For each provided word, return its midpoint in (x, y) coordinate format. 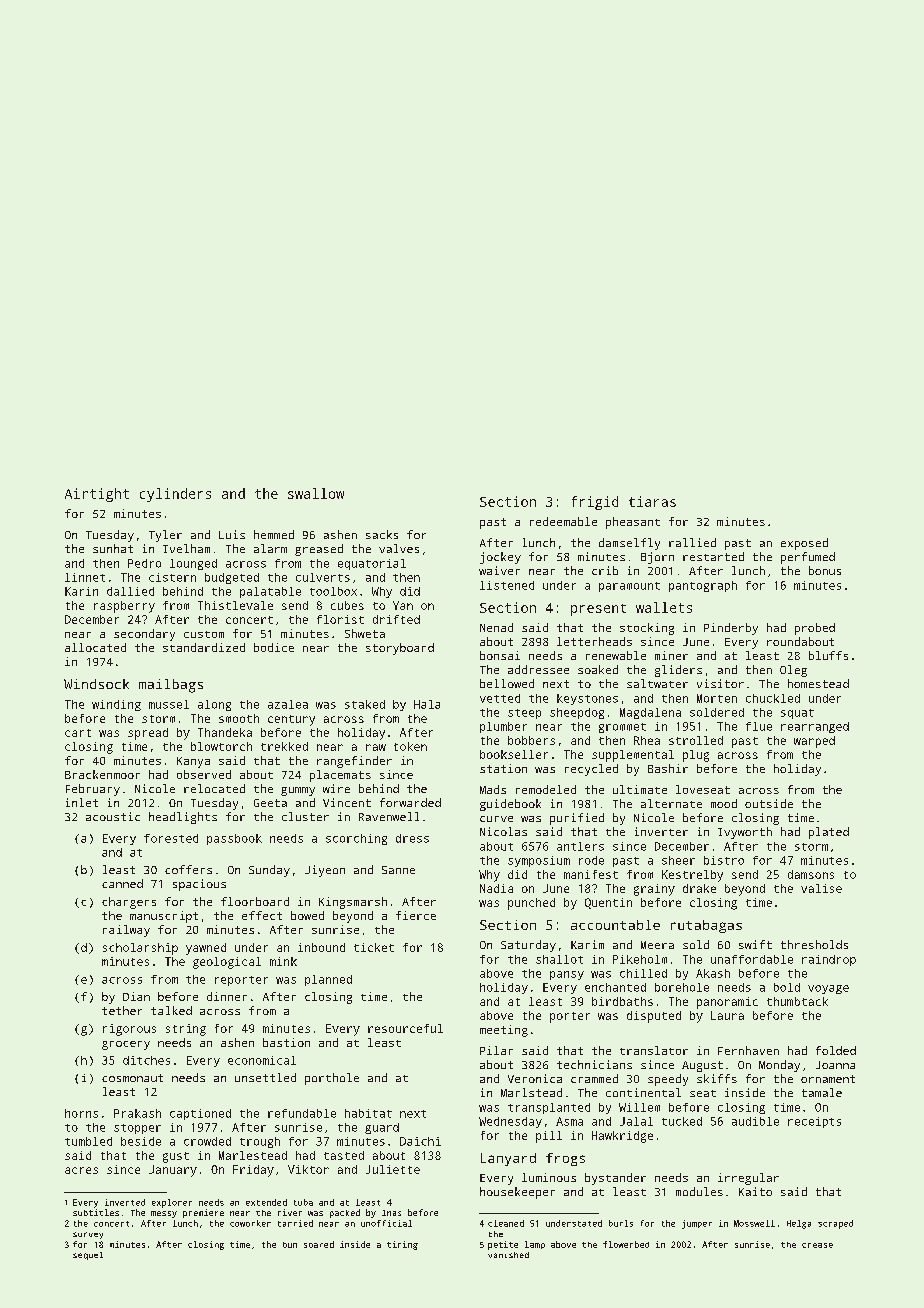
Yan (403, 605)
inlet (82, 802)
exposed (804, 544)
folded (836, 1050)
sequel (88, 1256)
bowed (307, 915)
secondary (144, 635)
